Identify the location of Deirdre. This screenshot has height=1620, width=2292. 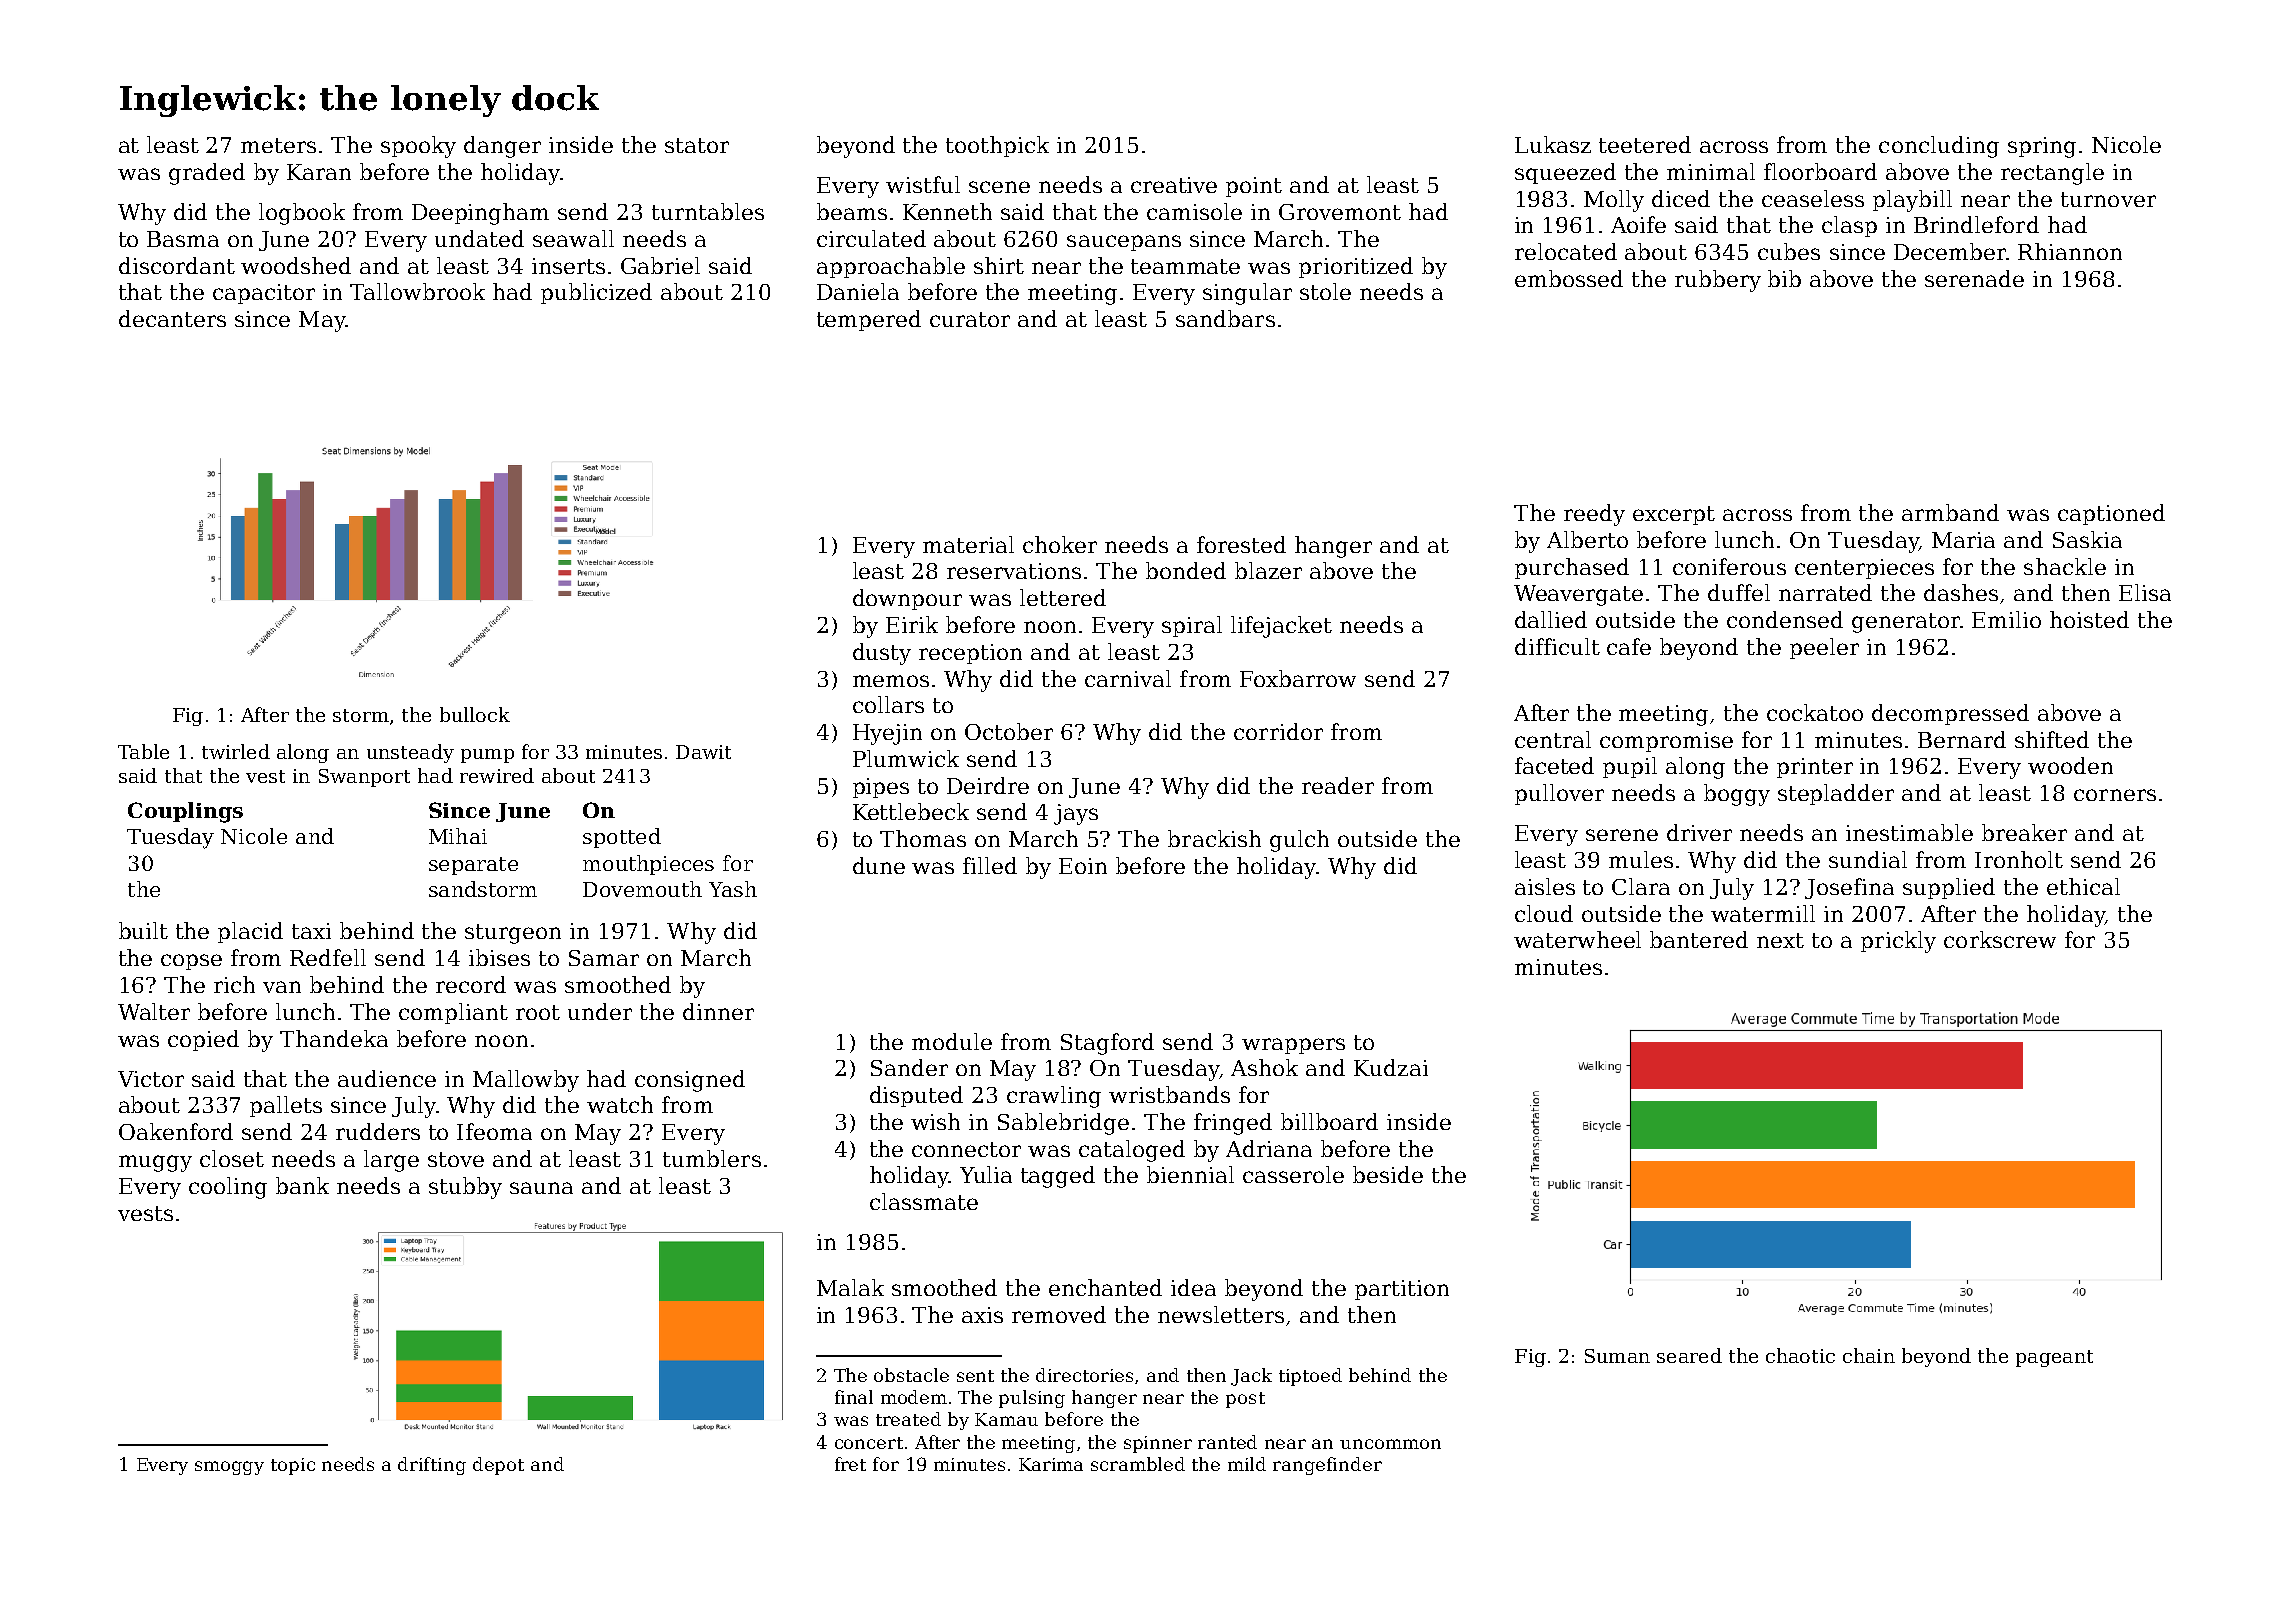
(988, 785).
